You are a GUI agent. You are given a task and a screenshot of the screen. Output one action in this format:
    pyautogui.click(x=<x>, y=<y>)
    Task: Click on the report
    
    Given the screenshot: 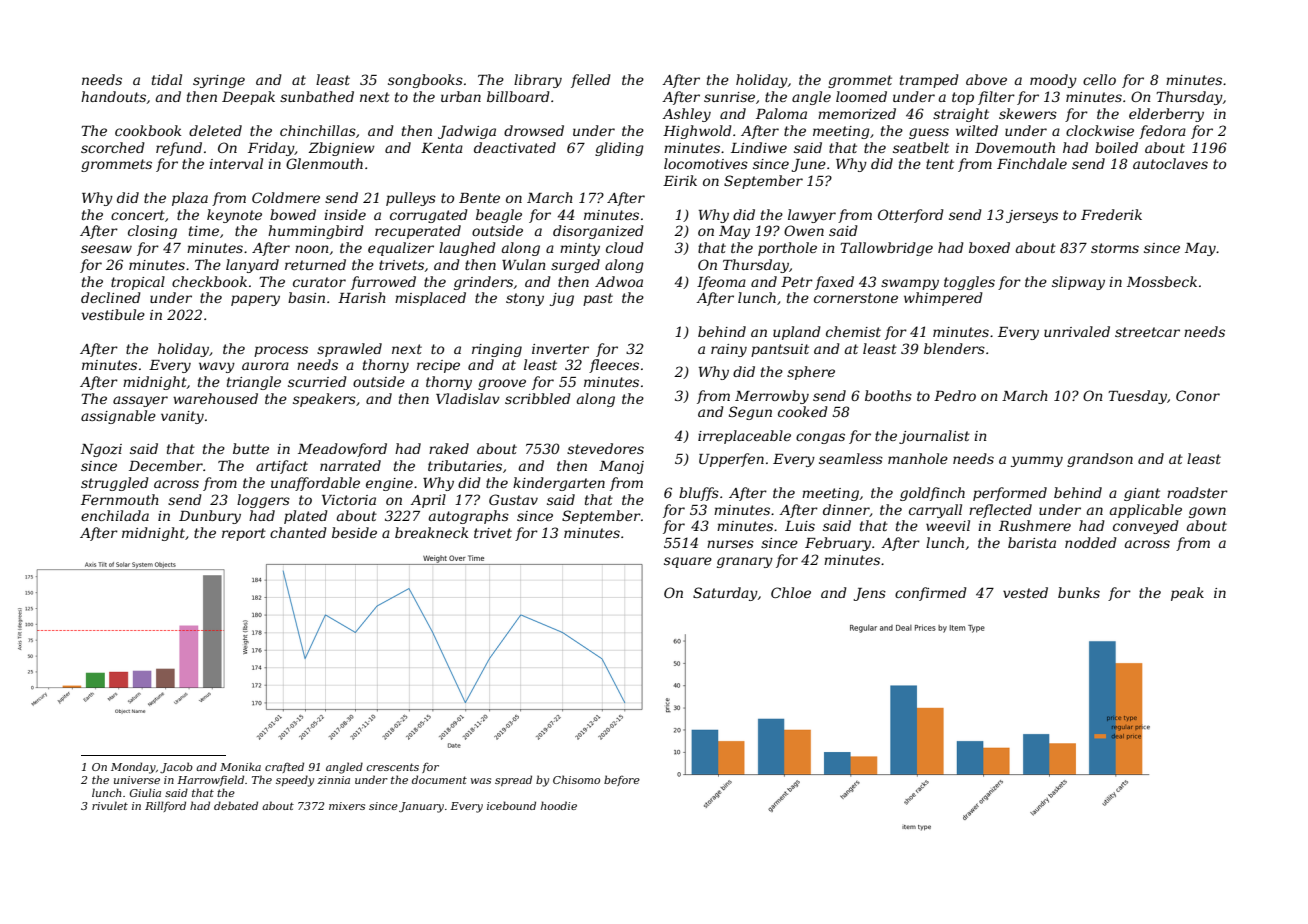 What is the action you would take?
    pyautogui.click(x=244, y=534)
